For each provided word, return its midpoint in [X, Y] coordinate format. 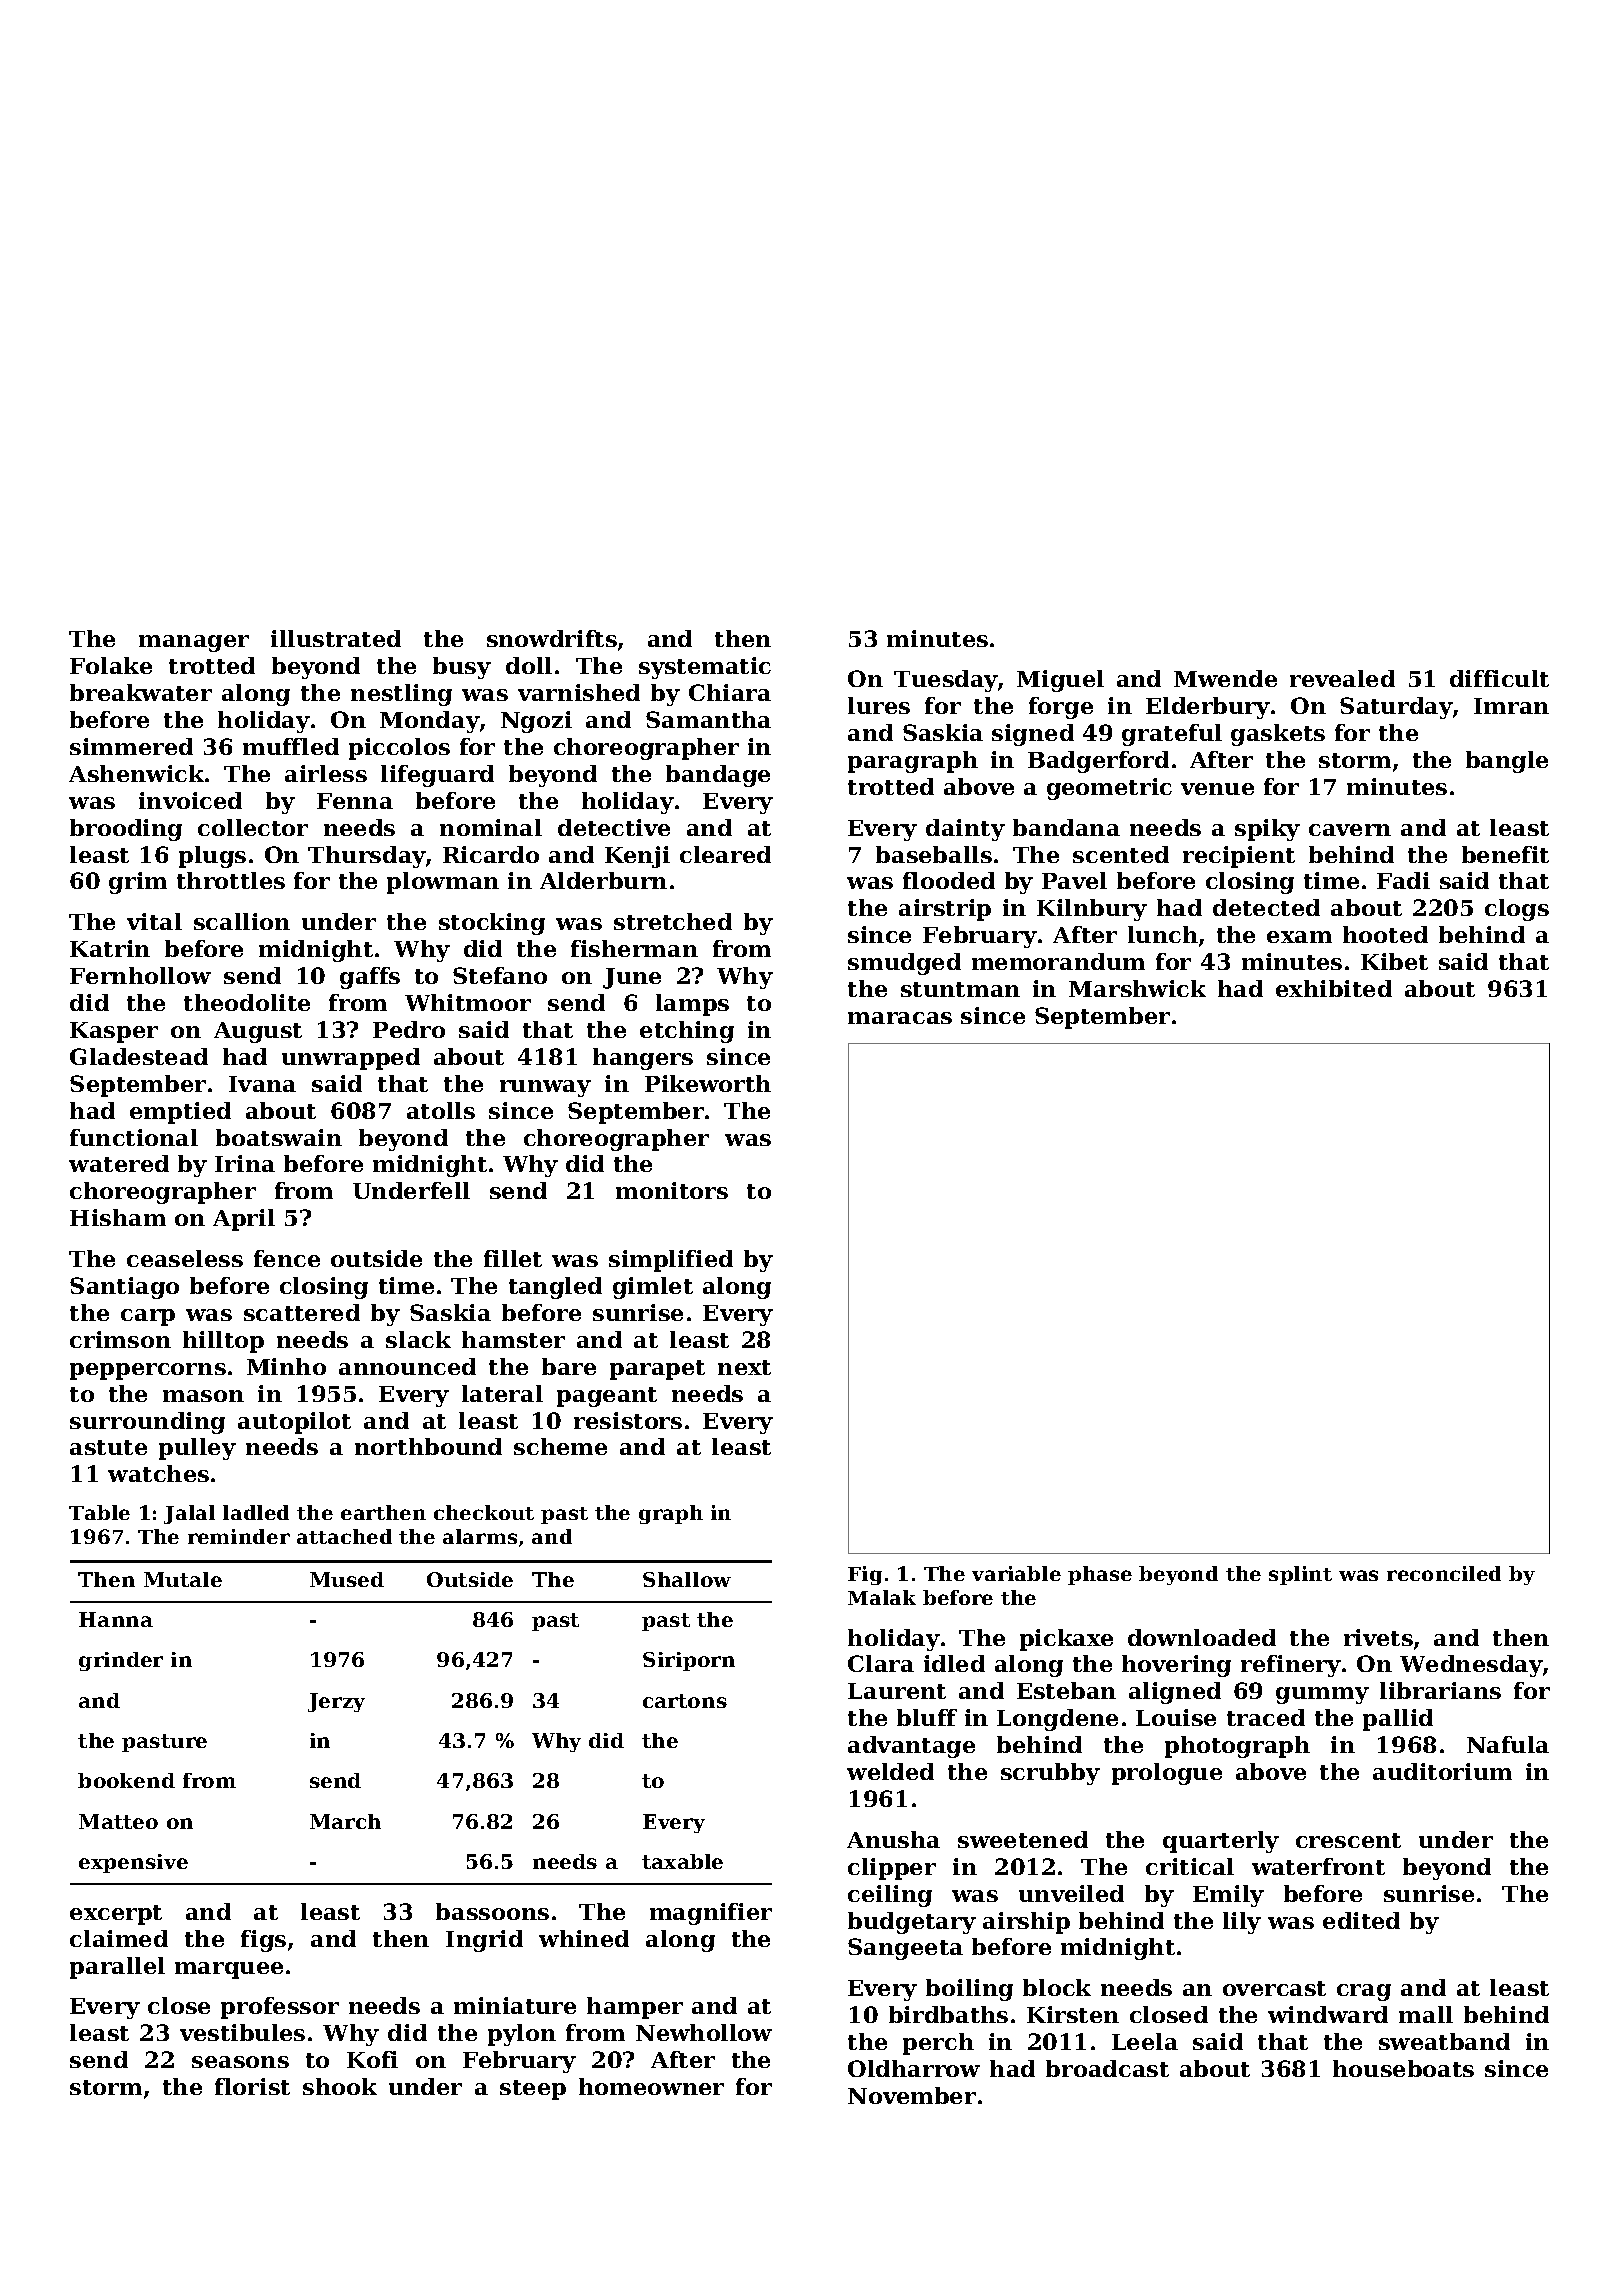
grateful [1172, 735]
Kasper [114, 1032]
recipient [1239, 857]
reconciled [1444, 1573]
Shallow [687, 1579]
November [912, 2095]
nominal [491, 827]
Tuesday [946, 681]
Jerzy [336, 1702]
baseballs [934, 854]
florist [252, 2086]
